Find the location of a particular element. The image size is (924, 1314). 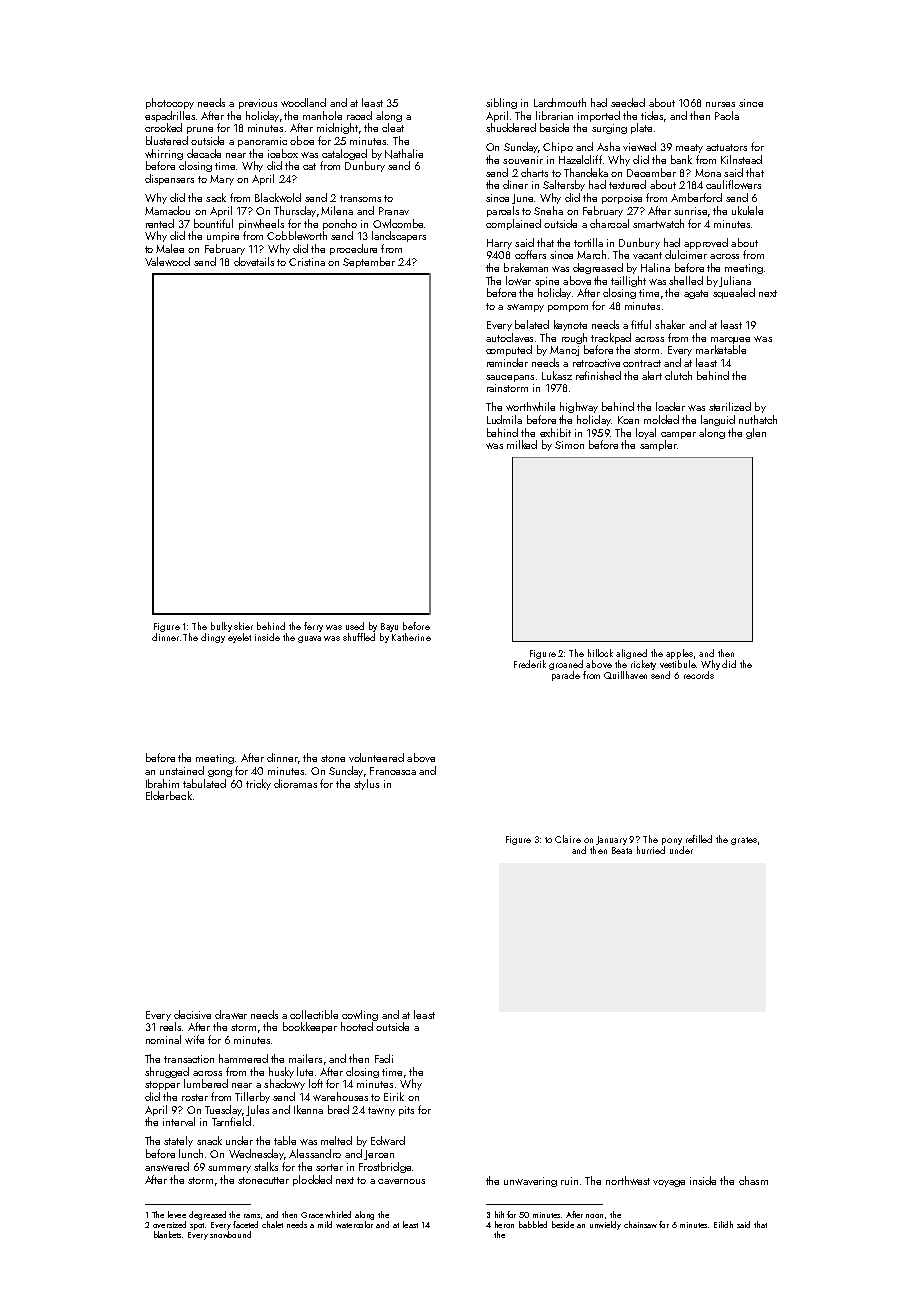

previous is located at coordinates (258, 104).
